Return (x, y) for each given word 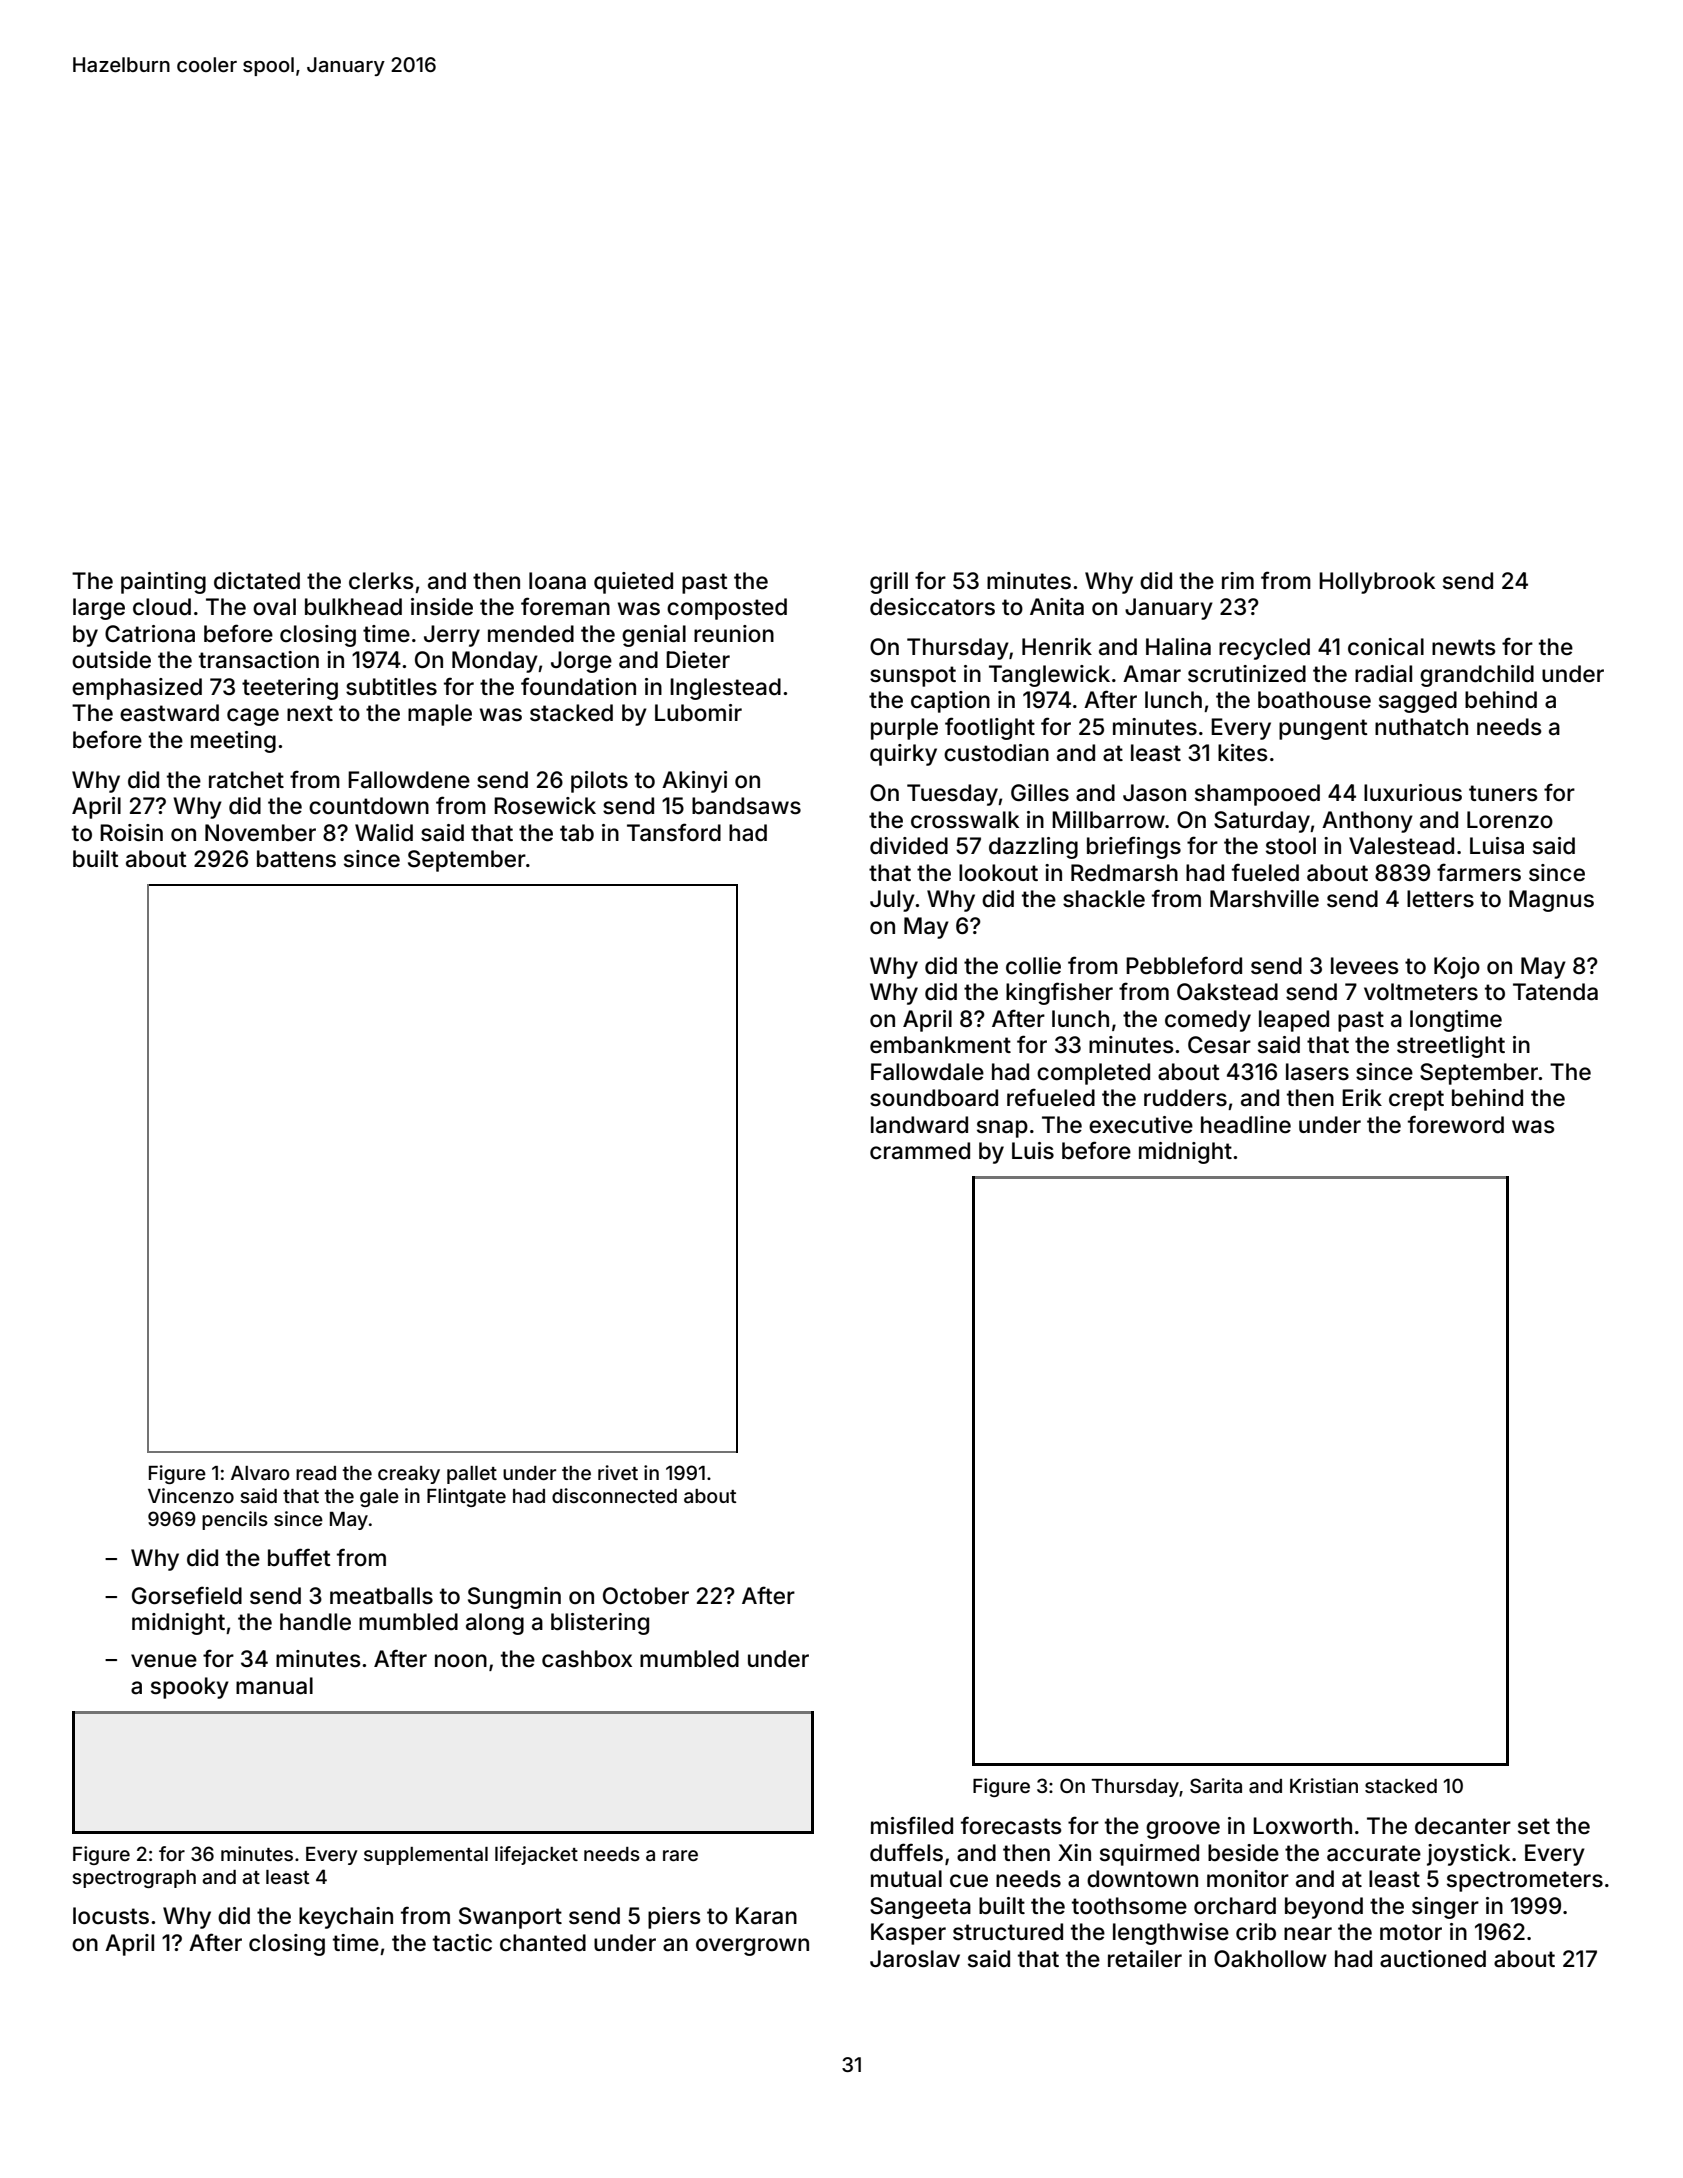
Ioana (557, 581)
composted (727, 609)
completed (1093, 1074)
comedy (1208, 1021)
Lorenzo (1510, 820)
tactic (462, 1943)
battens (296, 859)
